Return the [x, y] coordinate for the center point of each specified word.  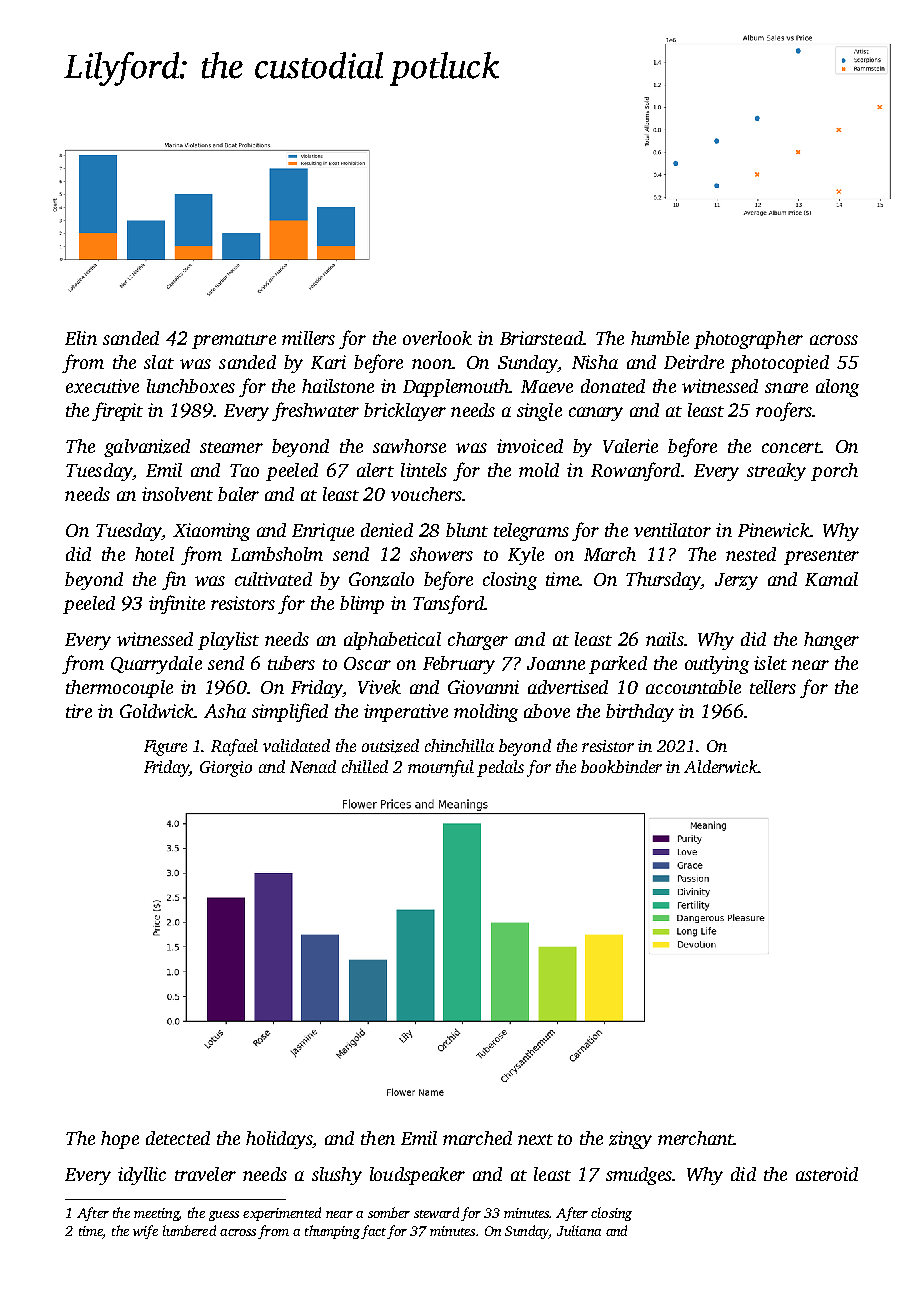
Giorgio [226, 769]
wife [145, 1232]
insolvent [177, 494]
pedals [500, 768]
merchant [696, 1138]
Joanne [556, 663]
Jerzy [736, 581]
